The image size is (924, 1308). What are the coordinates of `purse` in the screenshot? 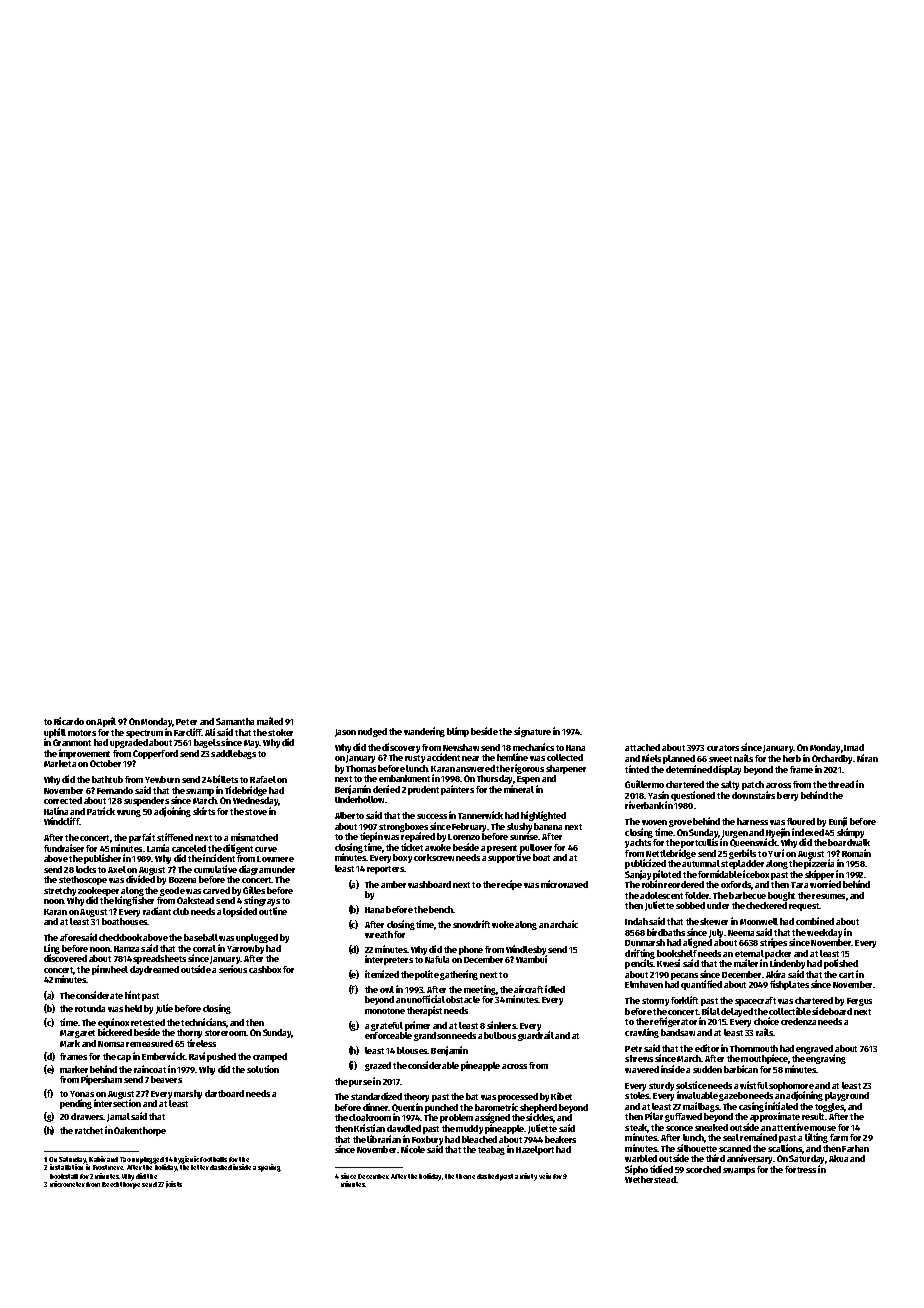 It's located at (360, 1083).
